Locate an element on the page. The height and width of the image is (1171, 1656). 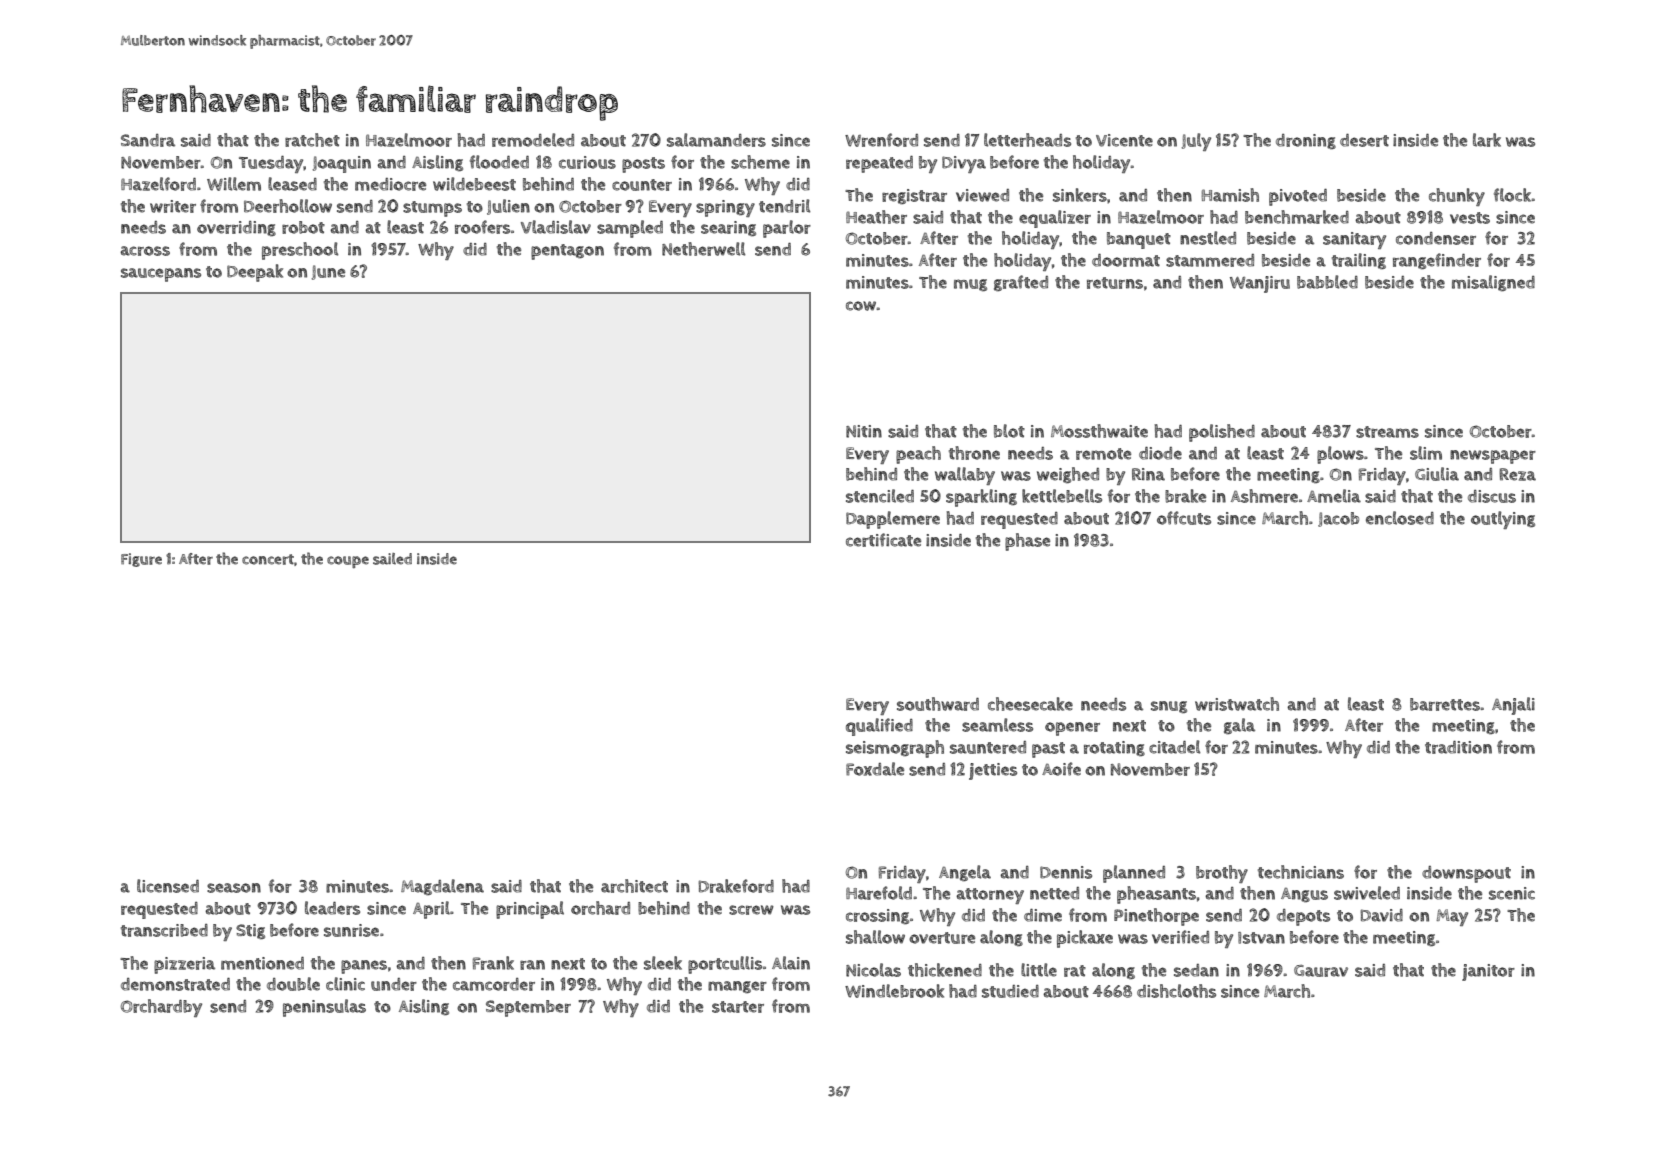
saucepans is located at coordinates (161, 275).
